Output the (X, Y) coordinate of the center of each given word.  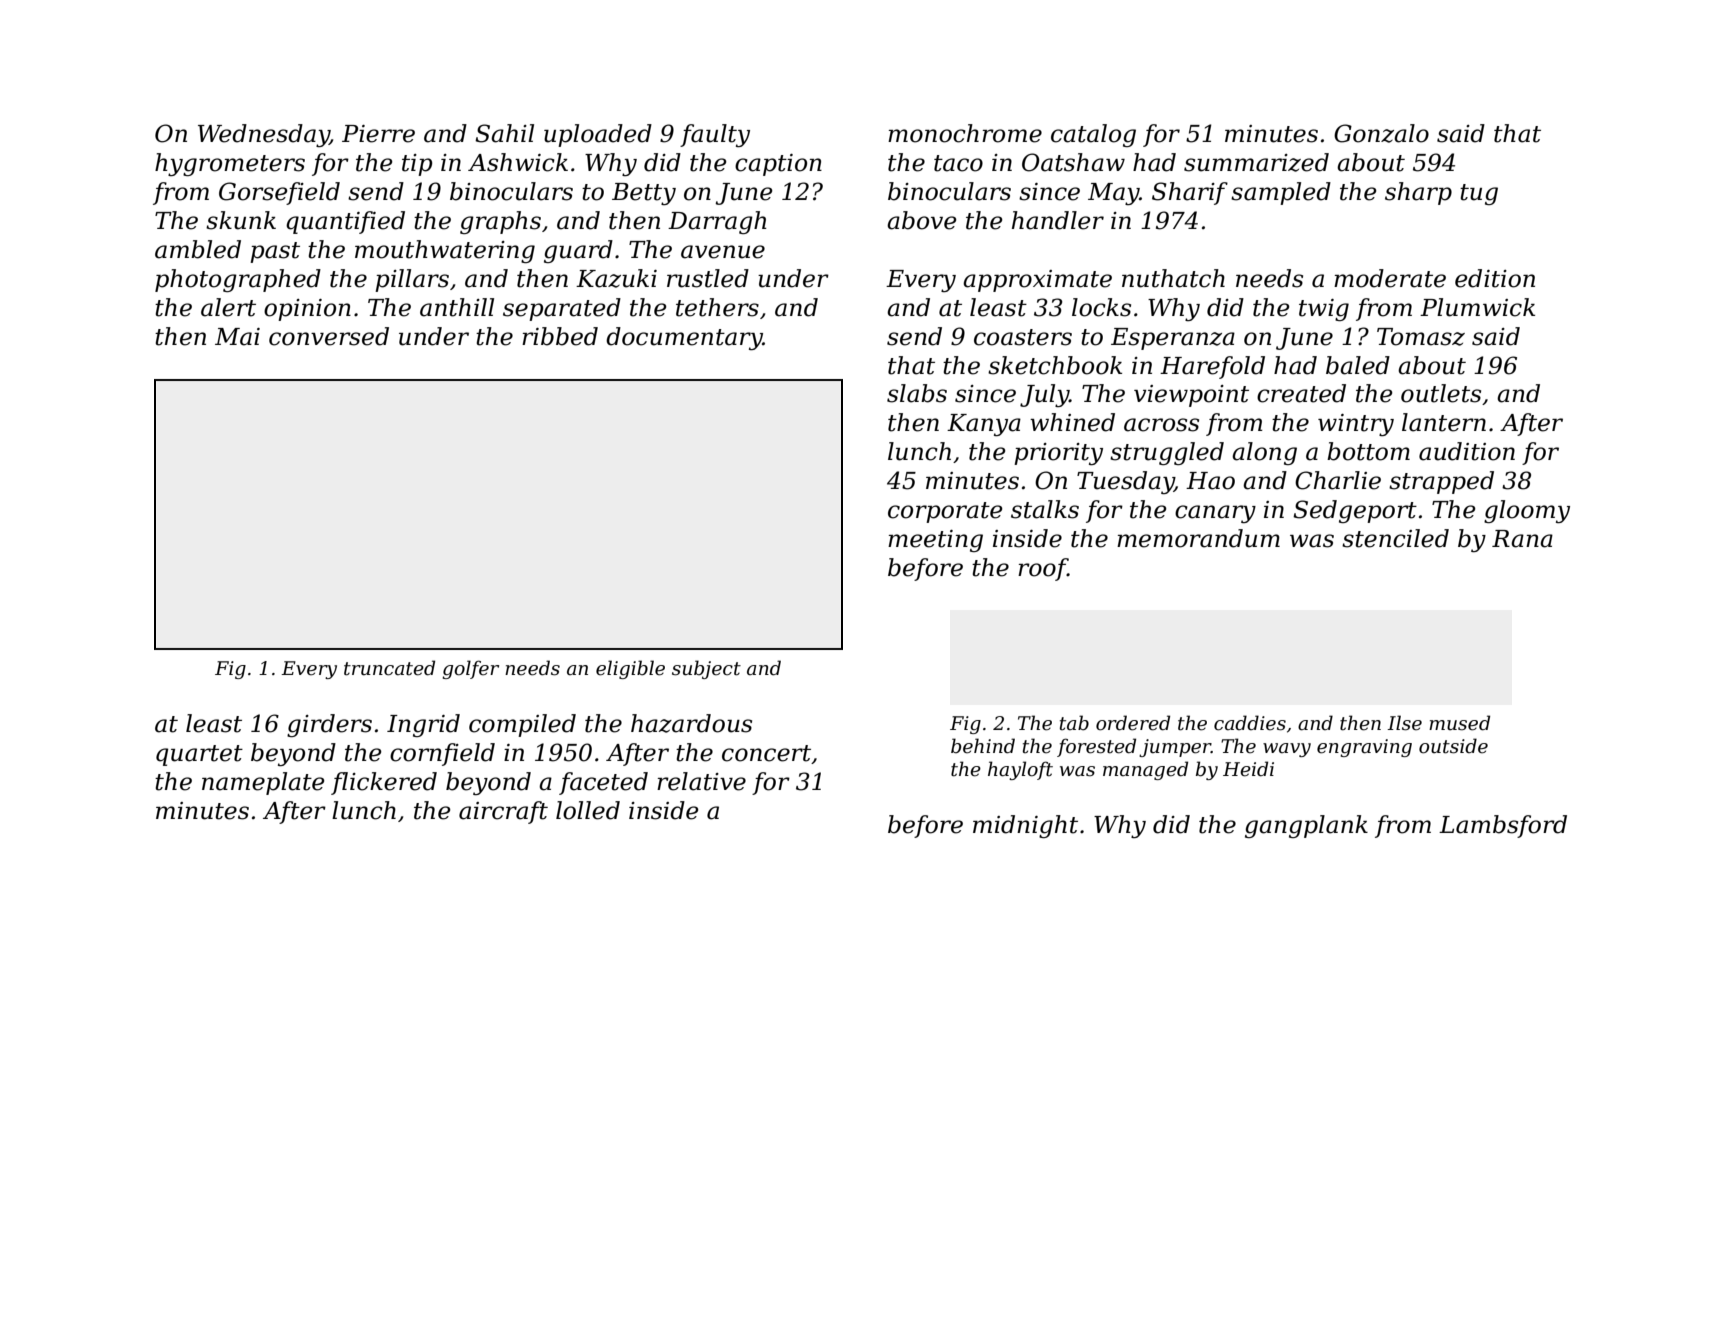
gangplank (1306, 826)
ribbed (560, 336)
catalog (1093, 135)
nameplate (263, 783)
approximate (1037, 281)
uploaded (598, 135)
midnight (1025, 826)
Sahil (504, 133)
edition (1495, 278)
